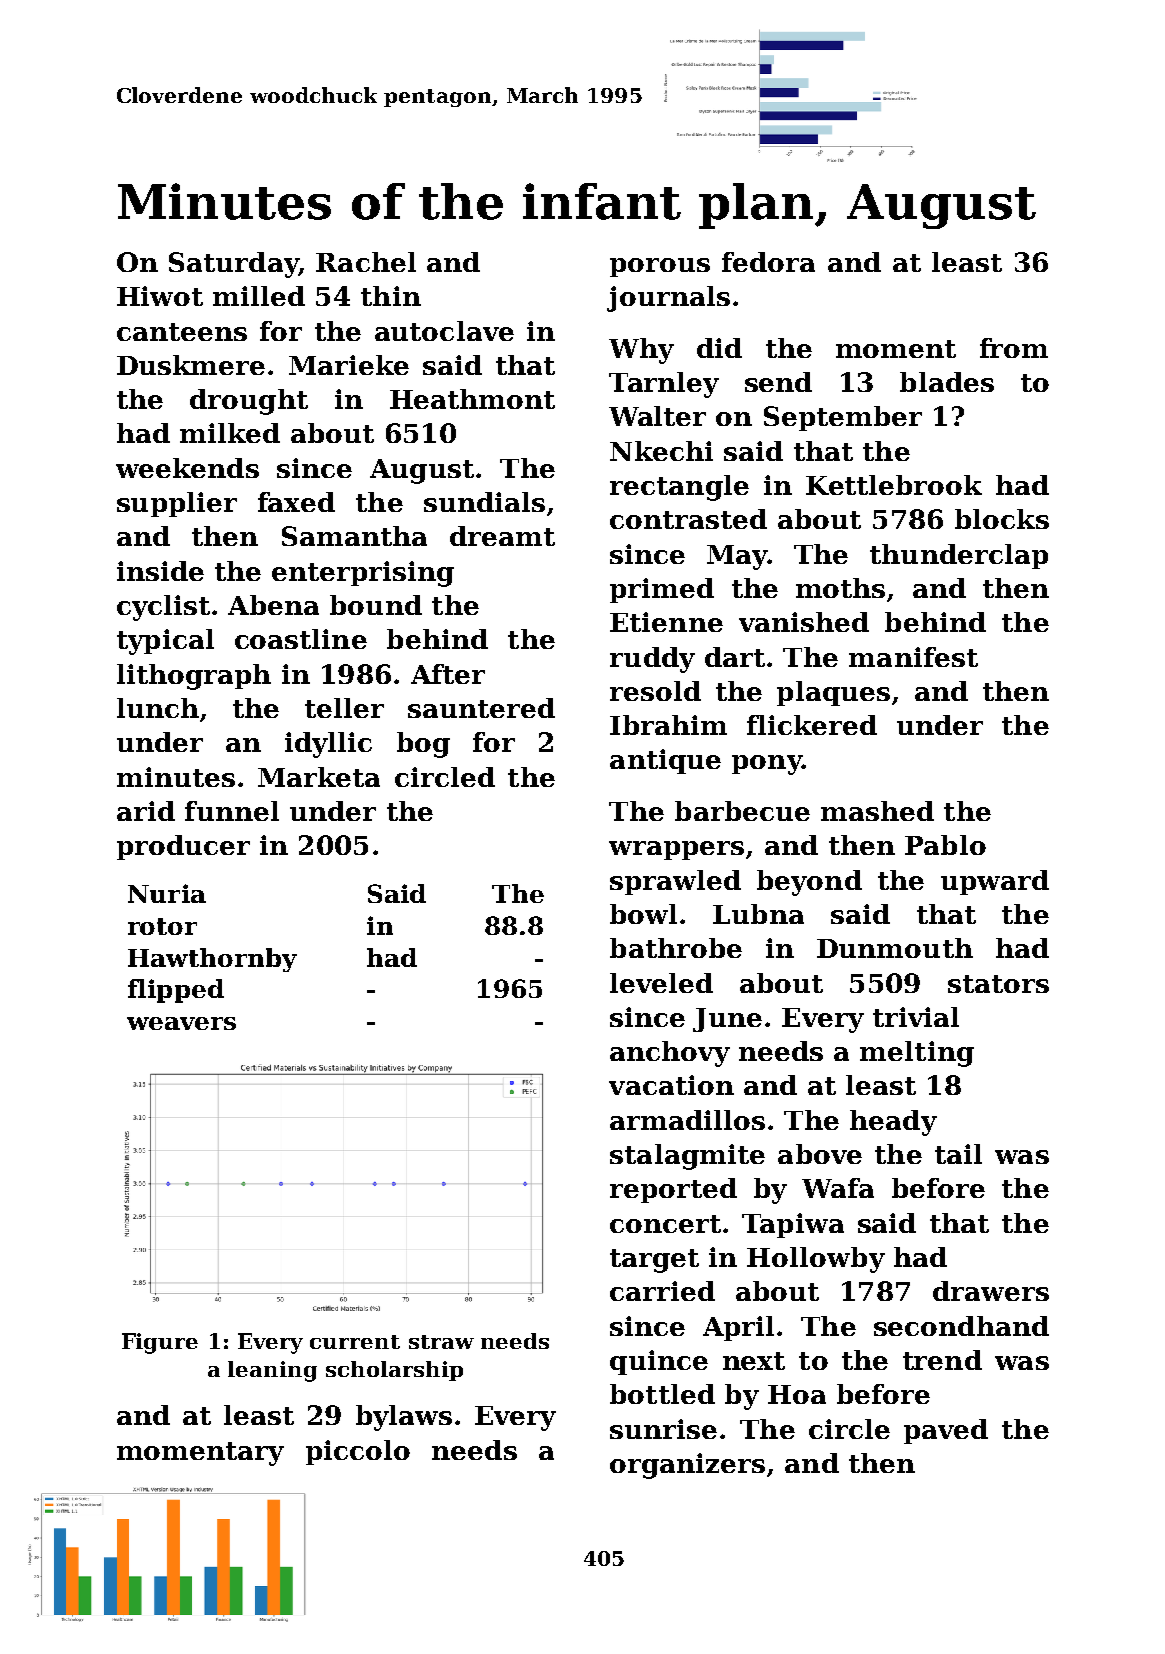 Image resolution: width=1165 pixels, height=1654 pixels. What do you see at coordinates (671, 1085) in the screenshot?
I see `vacation` at bounding box center [671, 1085].
